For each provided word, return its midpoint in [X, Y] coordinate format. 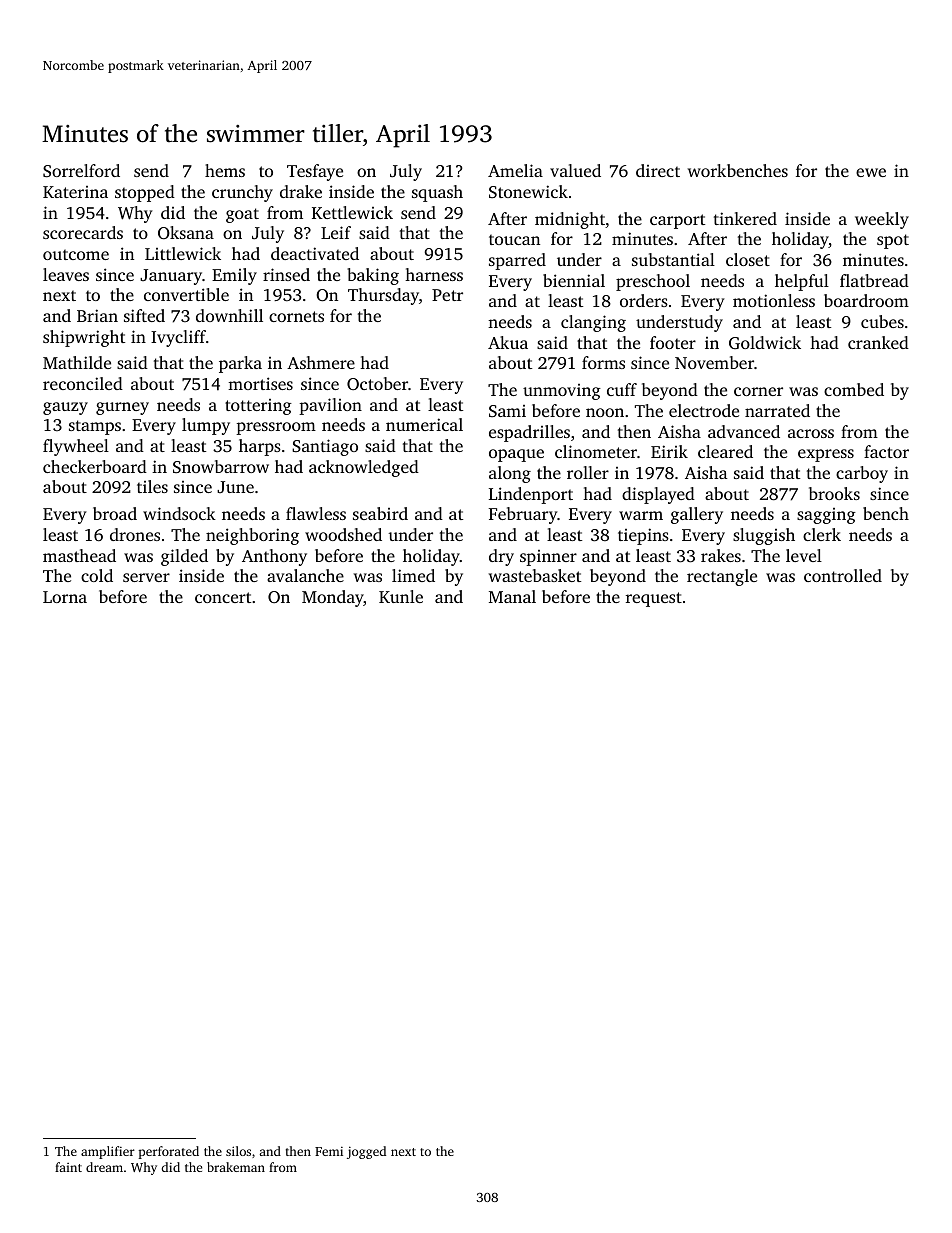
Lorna [65, 597]
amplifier [108, 1152]
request [654, 599]
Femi [329, 1151]
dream [104, 1167]
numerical [424, 424]
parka [240, 364]
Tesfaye [315, 172]
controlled [843, 575]
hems [225, 170]
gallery [697, 515]
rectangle [722, 577]
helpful [802, 282]
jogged [366, 1152]
